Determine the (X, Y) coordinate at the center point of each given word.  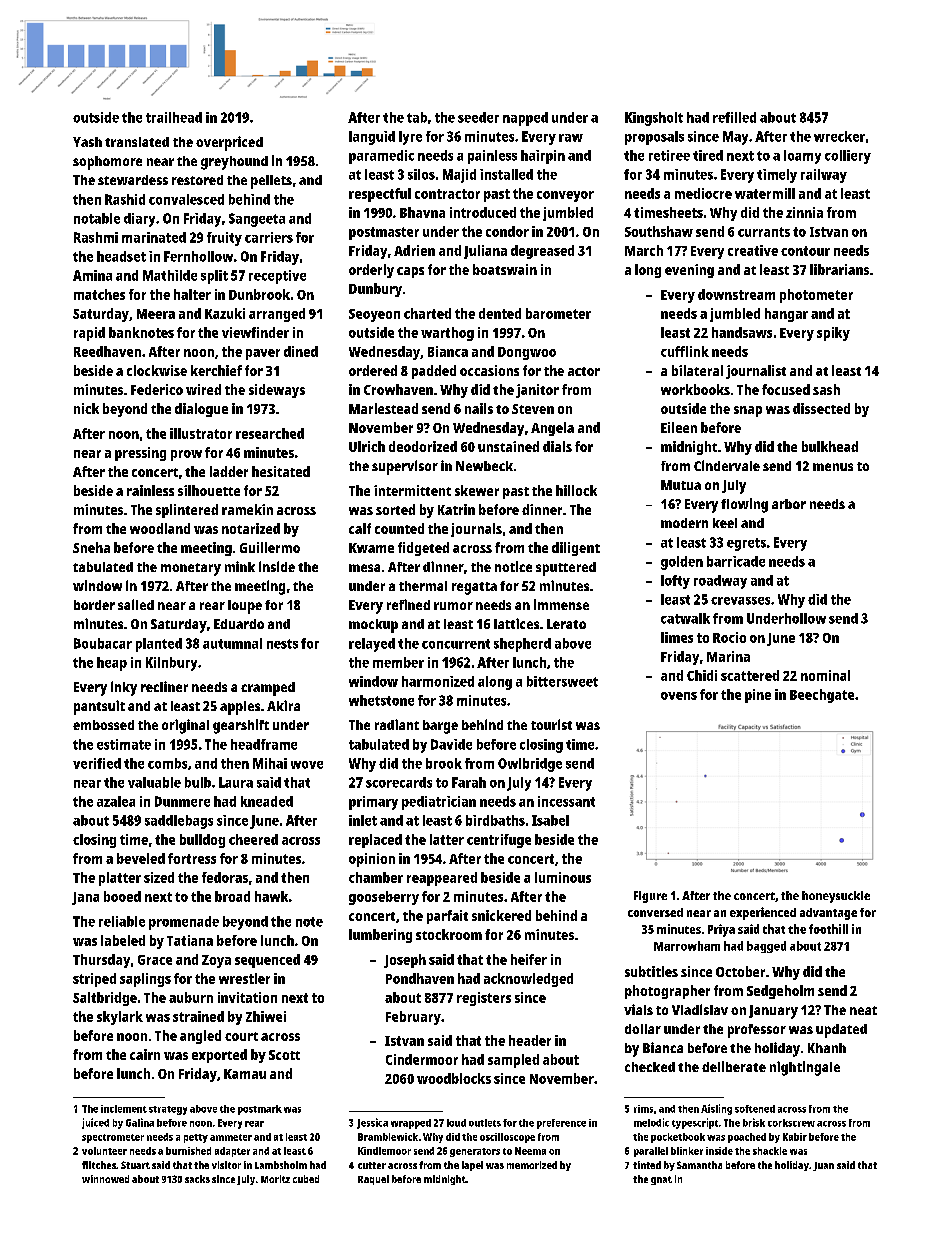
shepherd (522, 645)
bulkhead (830, 446)
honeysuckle (836, 897)
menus (833, 467)
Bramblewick (388, 1137)
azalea (116, 801)
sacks (197, 1179)
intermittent (412, 490)
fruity (224, 239)
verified (97, 763)
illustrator (201, 433)
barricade (736, 561)
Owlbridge (530, 765)
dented (500, 313)
